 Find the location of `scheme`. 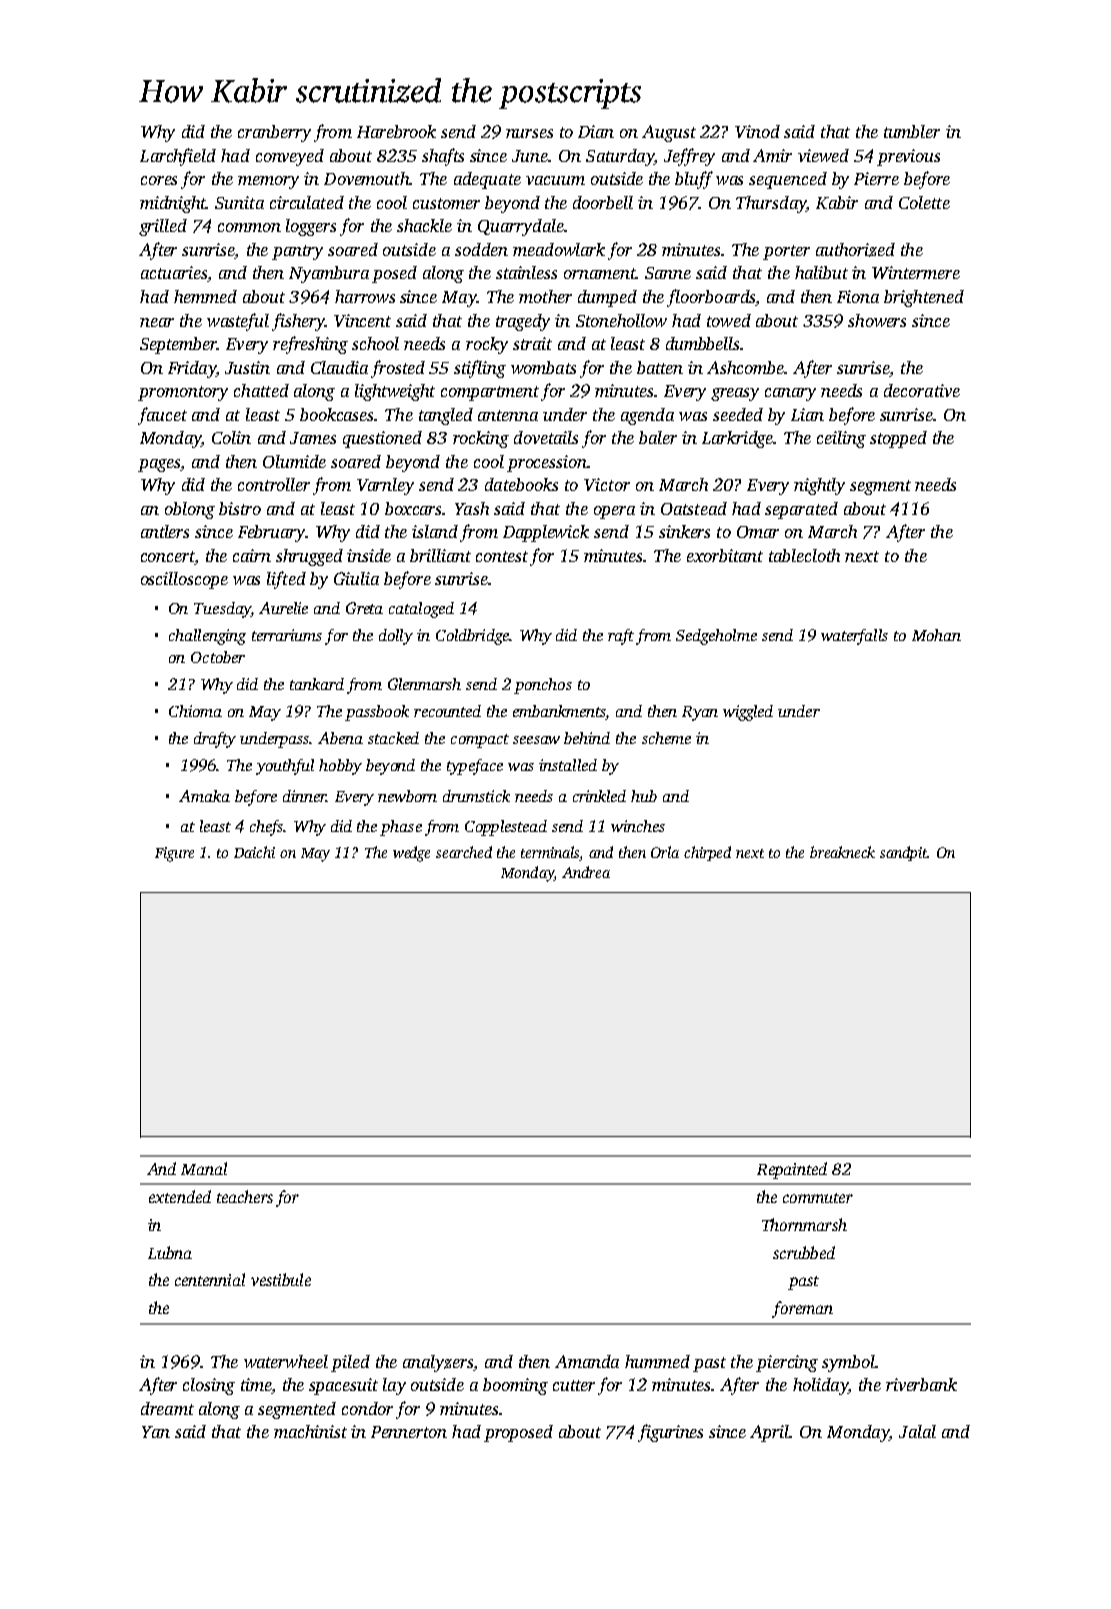

scheme is located at coordinates (666, 738).
